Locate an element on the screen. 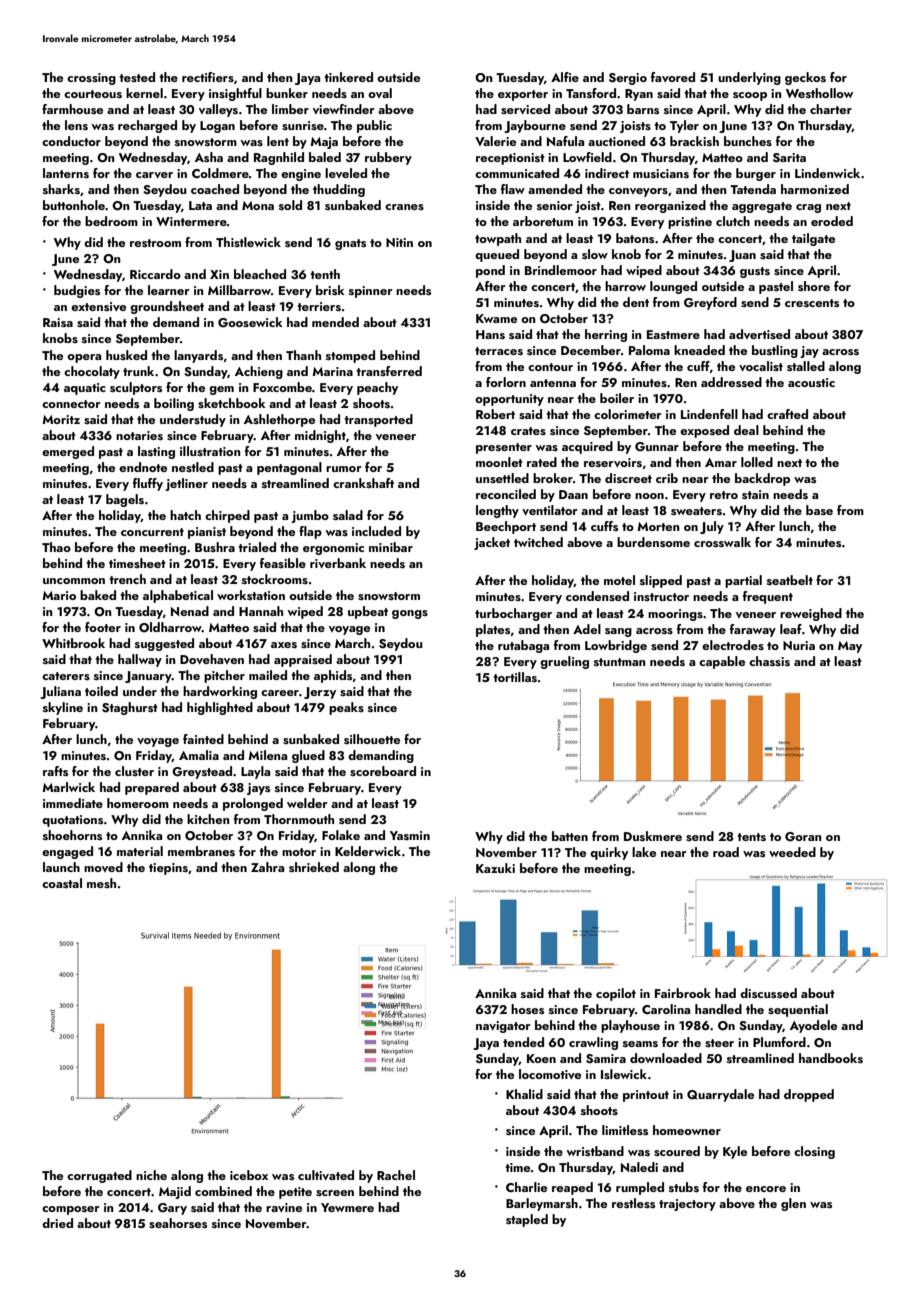 Image resolution: width=908 pixels, height=1316 pixels. membranes is located at coordinates (201, 851).
